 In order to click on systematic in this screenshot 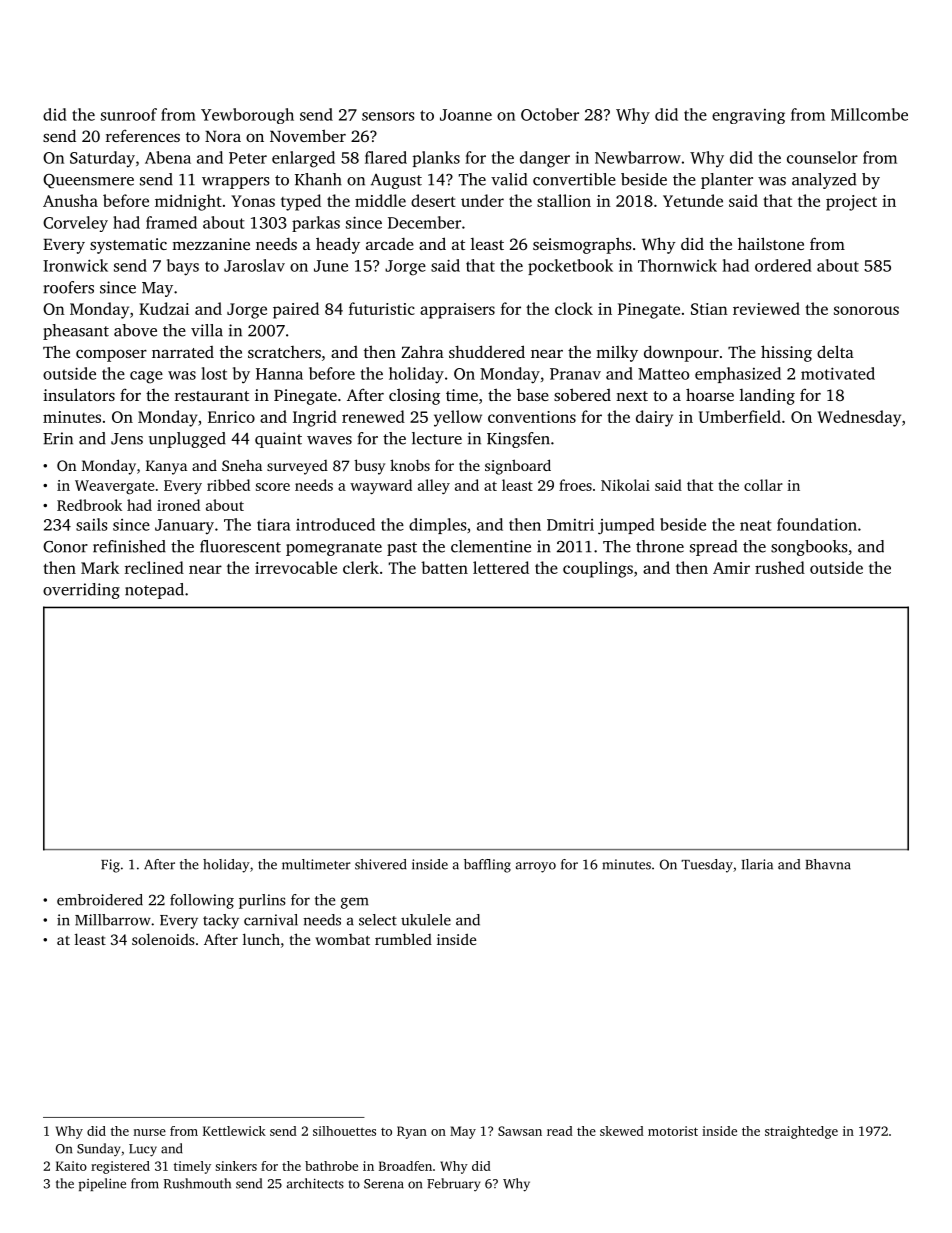, I will do `click(128, 246)`.
